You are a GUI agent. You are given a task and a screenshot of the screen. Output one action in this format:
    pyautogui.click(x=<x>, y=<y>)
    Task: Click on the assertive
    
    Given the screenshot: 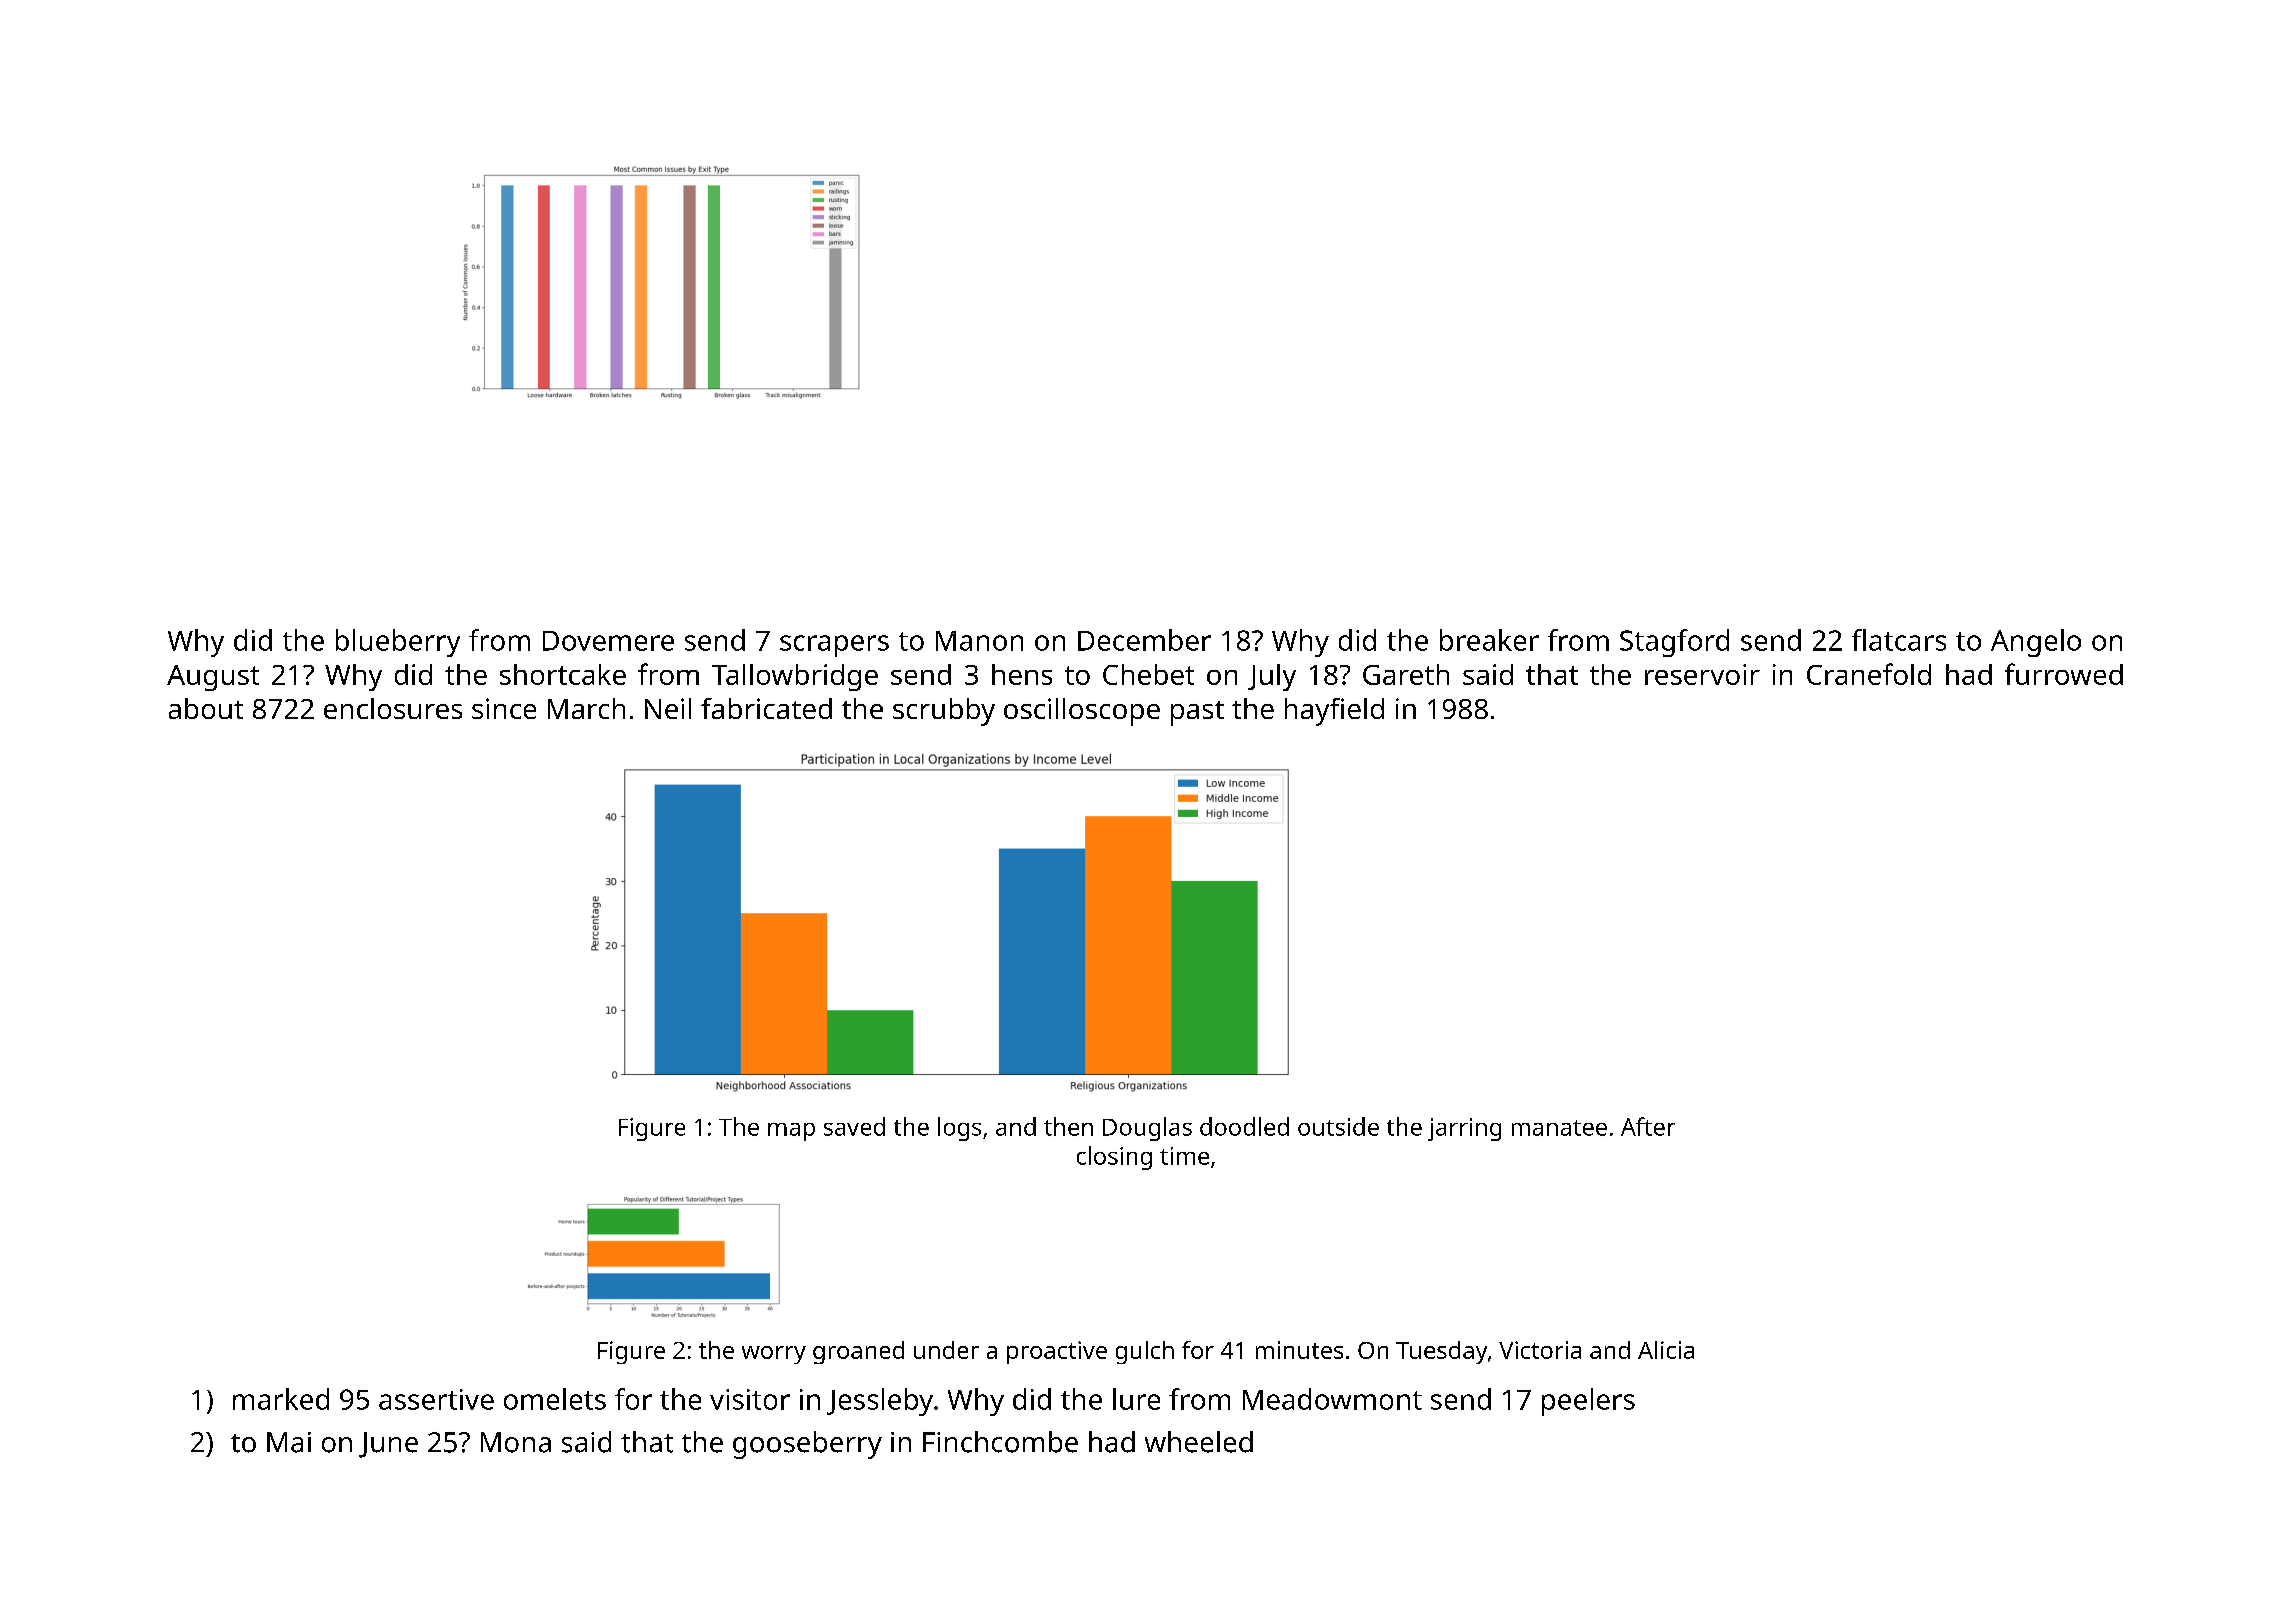 What is the action you would take?
    pyautogui.click(x=436, y=1399)
